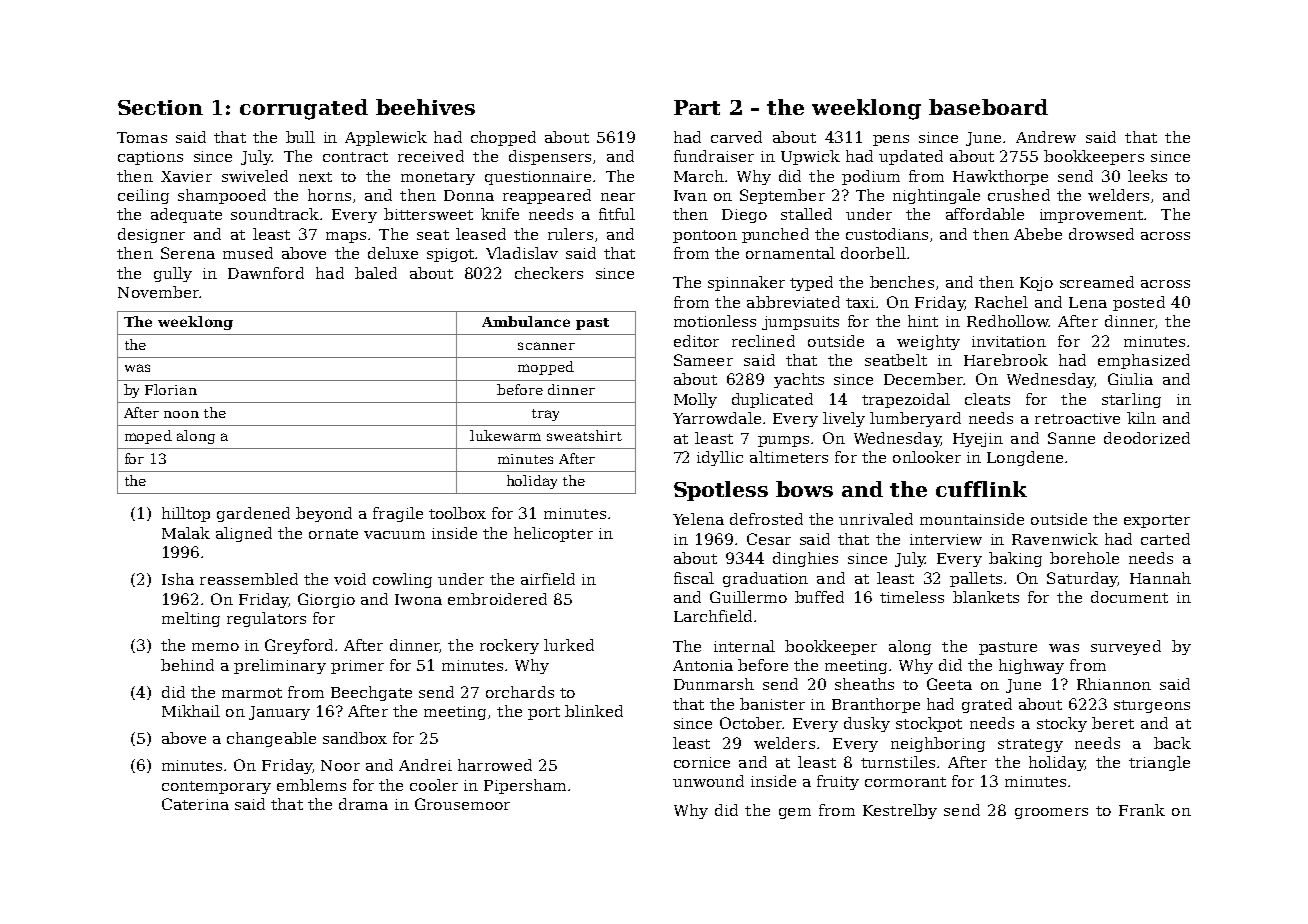 This document has height=924, width=1308. I want to click on Hawkthorpe, so click(1000, 177).
